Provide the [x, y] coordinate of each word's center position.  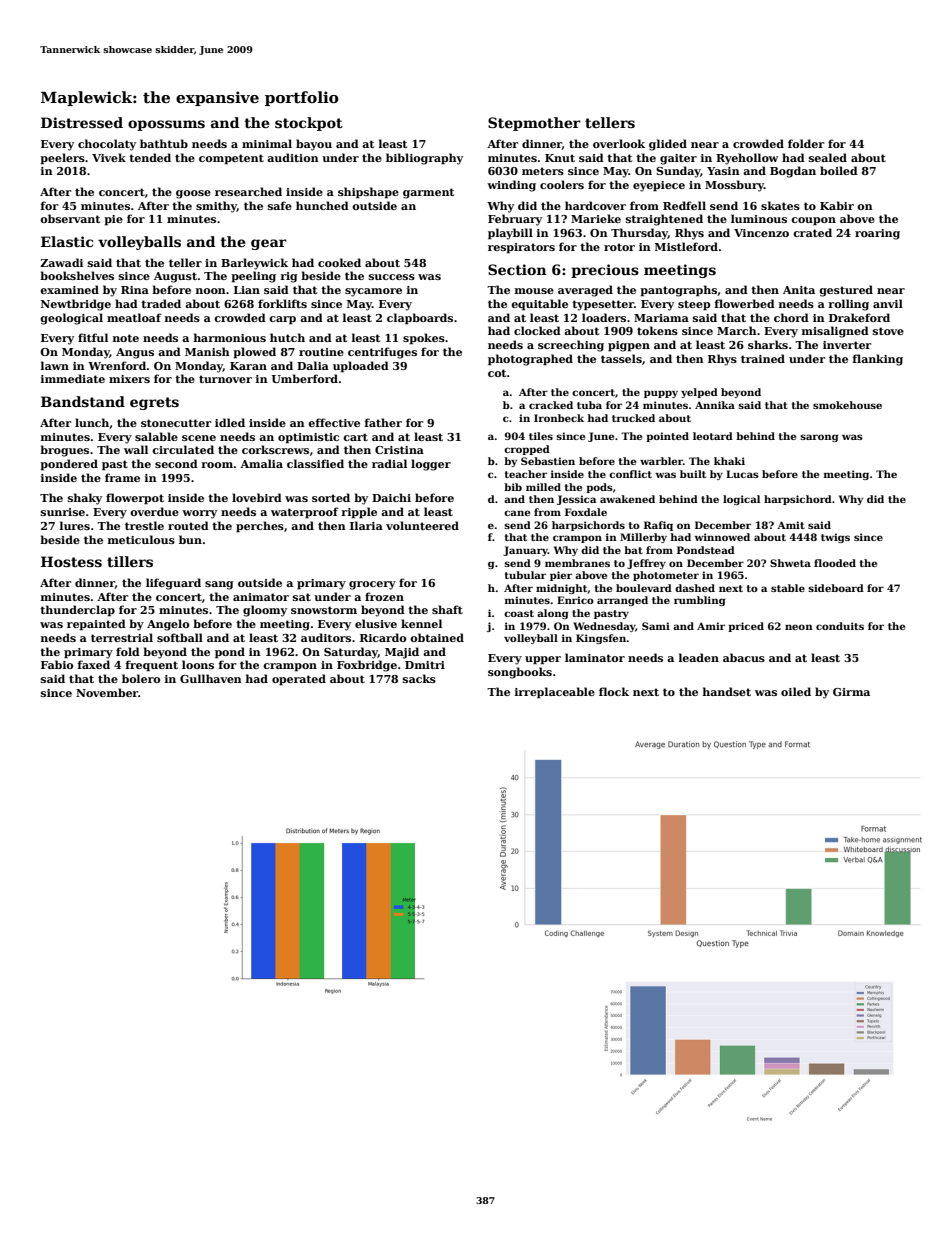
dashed [695, 588]
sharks [768, 344]
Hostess [71, 561]
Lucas [742, 474]
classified [315, 463]
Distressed [82, 122]
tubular [525, 575]
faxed [94, 664]
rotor [619, 247]
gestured [846, 291]
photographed [530, 360]
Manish [207, 351]
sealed [828, 157]
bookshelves [77, 275]
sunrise [63, 512]
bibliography [424, 159]
